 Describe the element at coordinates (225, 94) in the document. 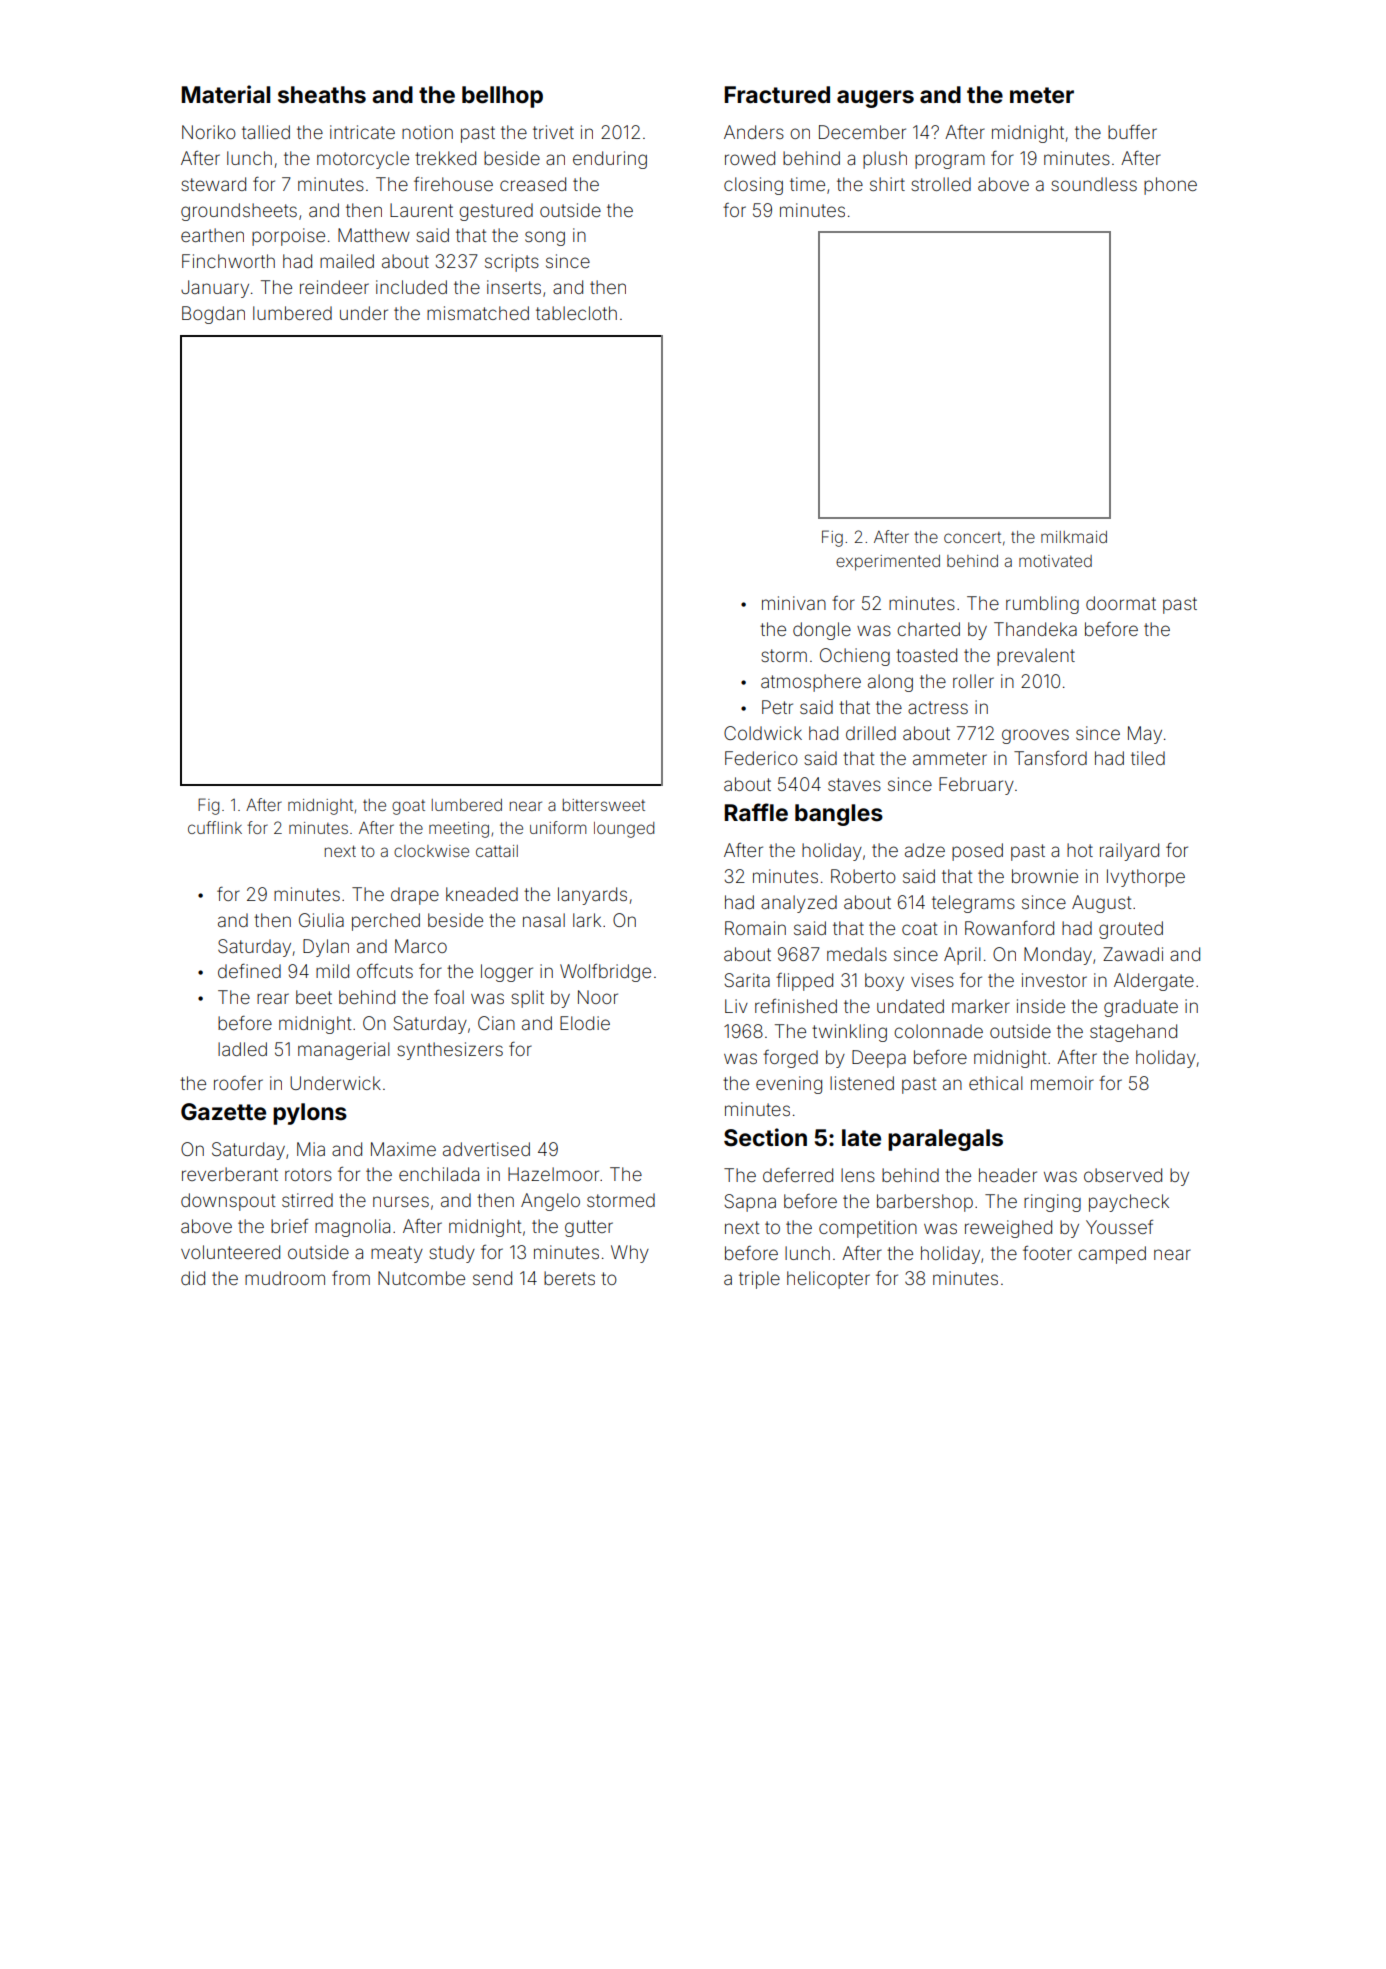

I see `Material` at that location.
